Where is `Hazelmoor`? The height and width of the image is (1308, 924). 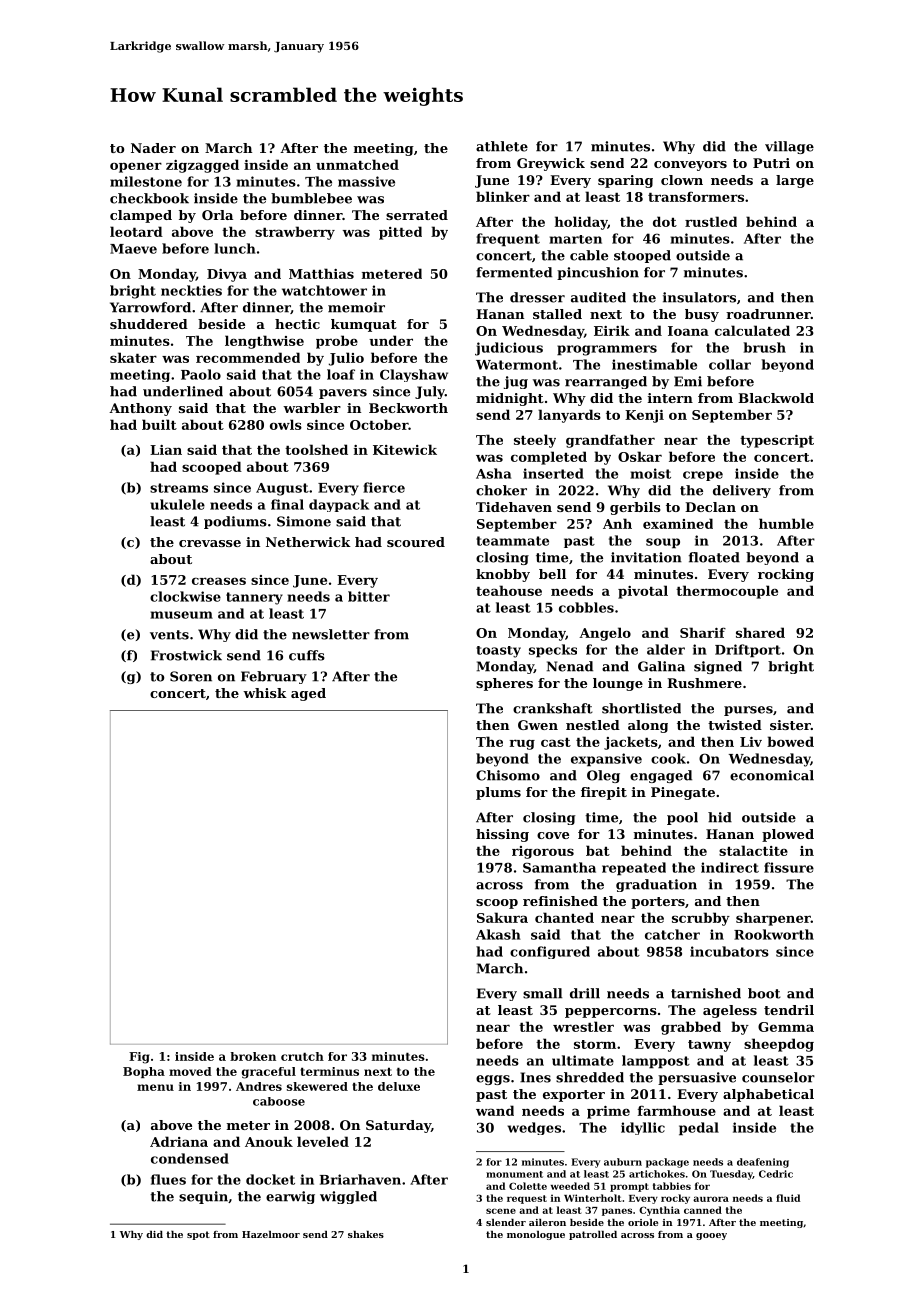 Hazelmoor is located at coordinates (271, 1234).
